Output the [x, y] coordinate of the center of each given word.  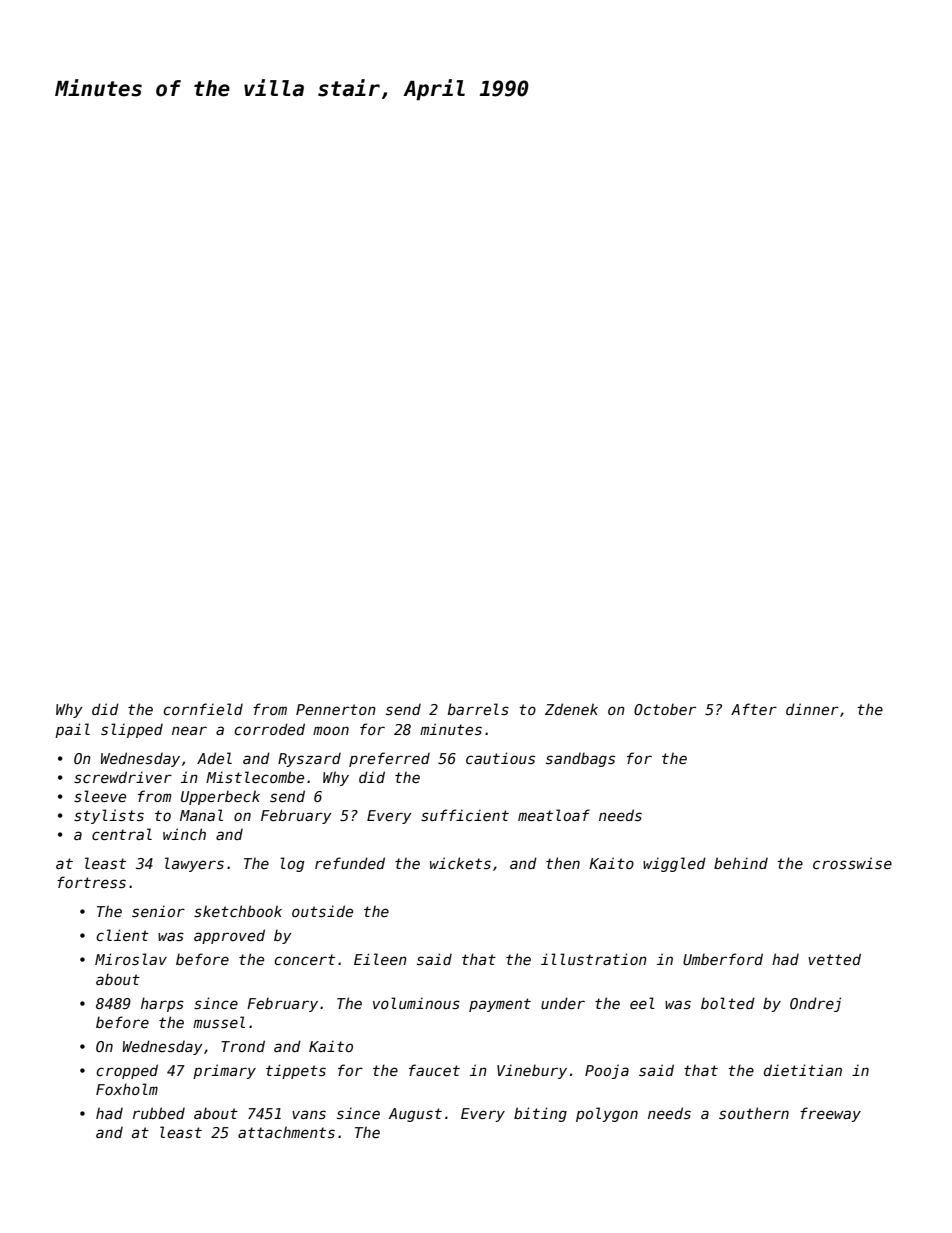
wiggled [674, 864]
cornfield [203, 709]
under [563, 1003]
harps [162, 1004]
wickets [460, 863]
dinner [812, 709]
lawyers [194, 864]
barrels [478, 709]
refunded [350, 863]
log [292, 864]
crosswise [852, 863]
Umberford [723, 959]
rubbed [159, 1113]
